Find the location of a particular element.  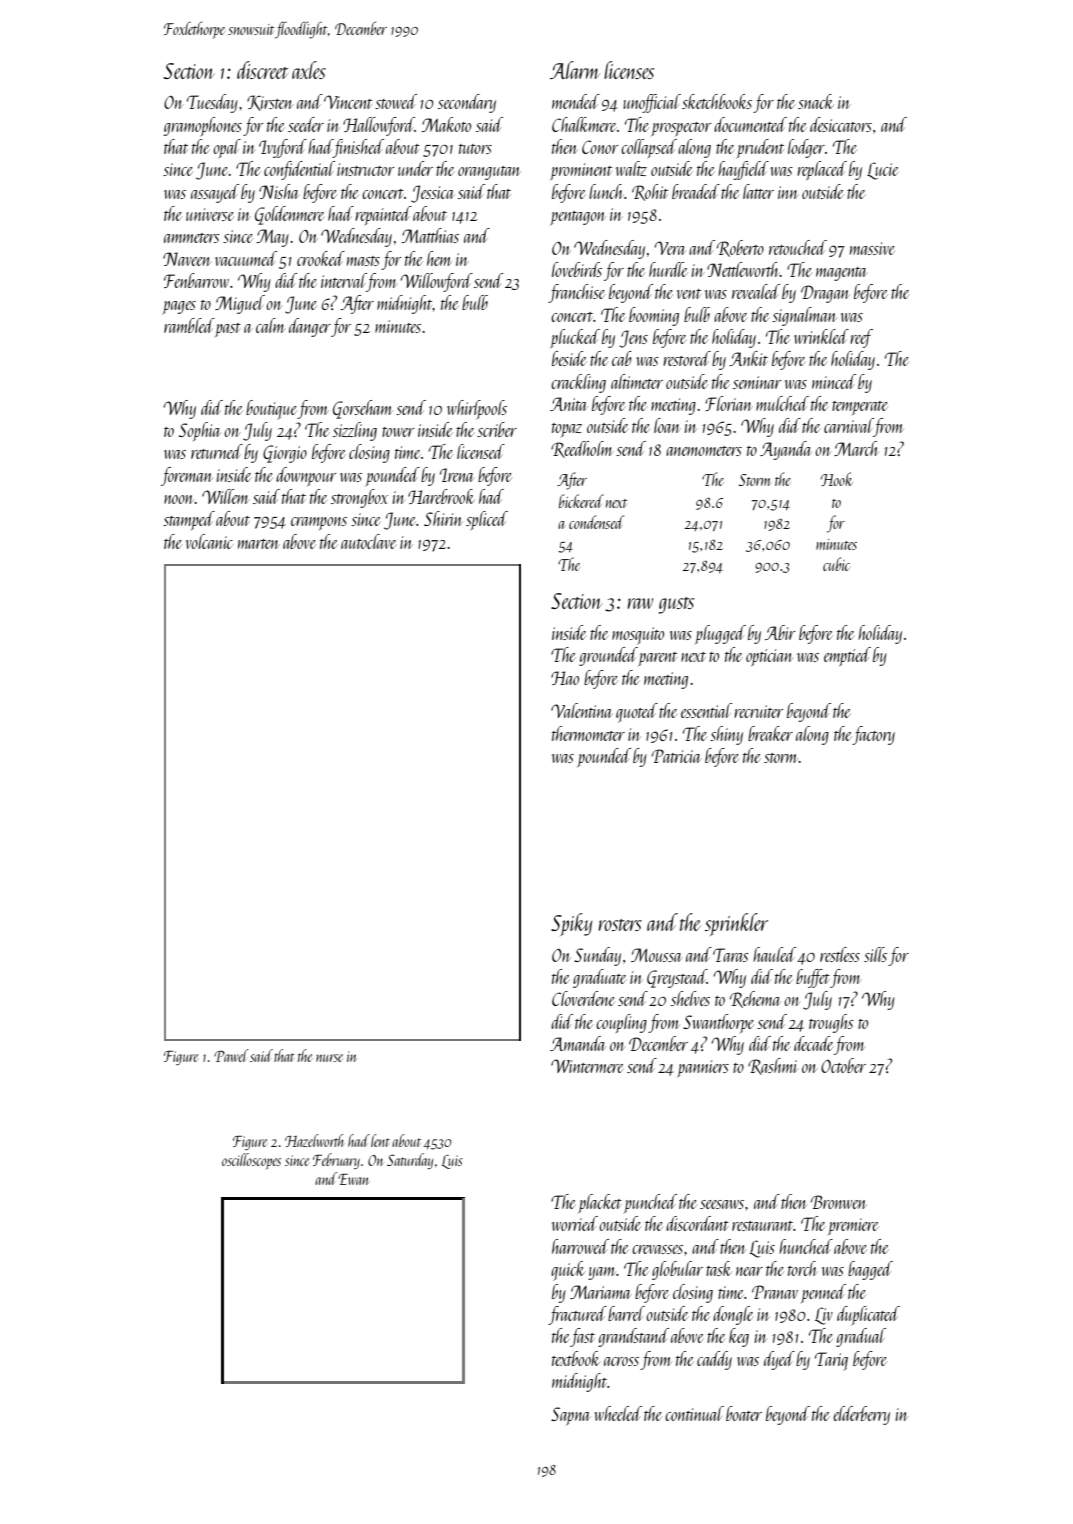

rambled is located at coordinates (189, 325).
